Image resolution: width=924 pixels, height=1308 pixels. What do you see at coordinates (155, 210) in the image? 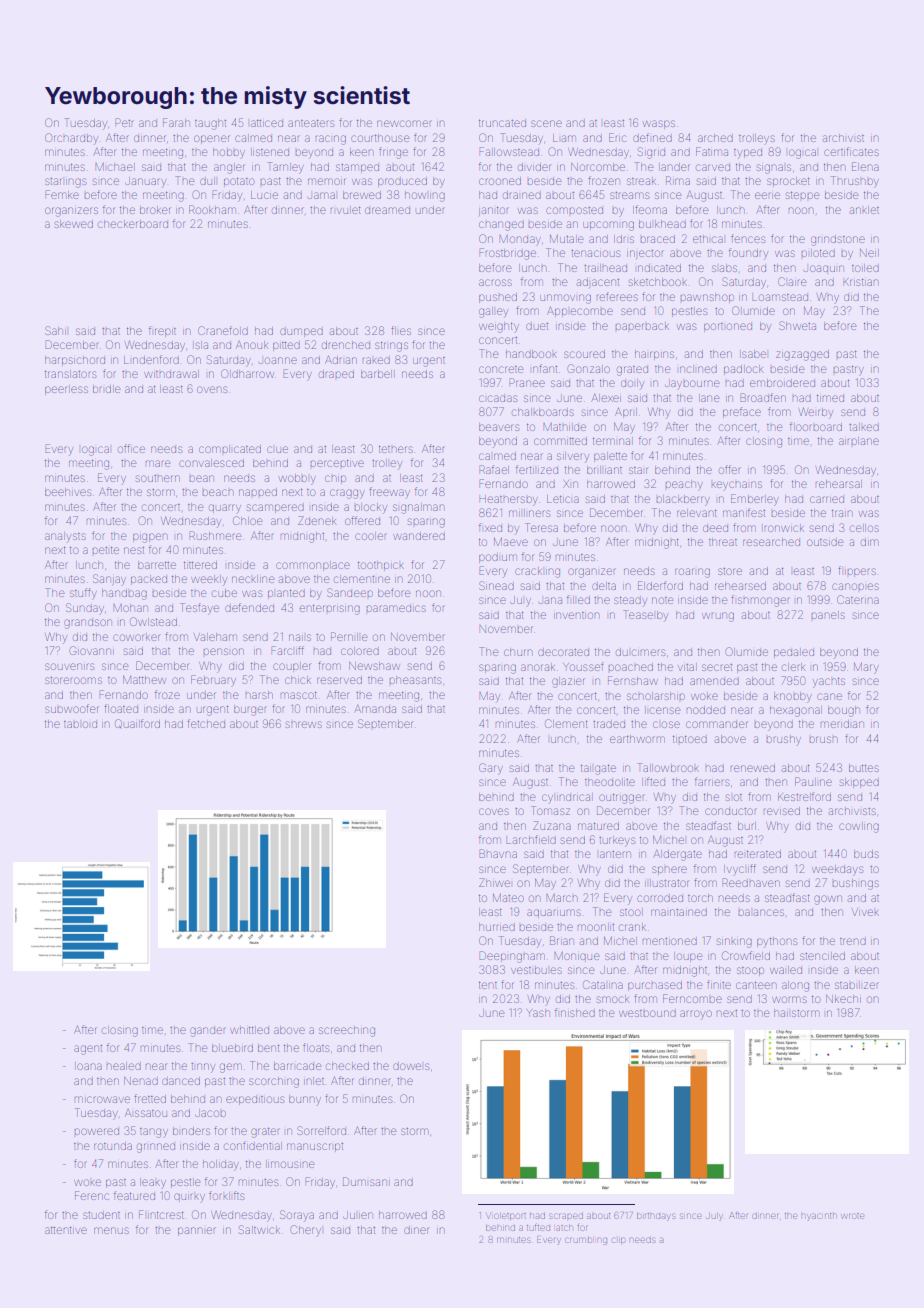
I see `broker` at bounding box center [155, 210].
